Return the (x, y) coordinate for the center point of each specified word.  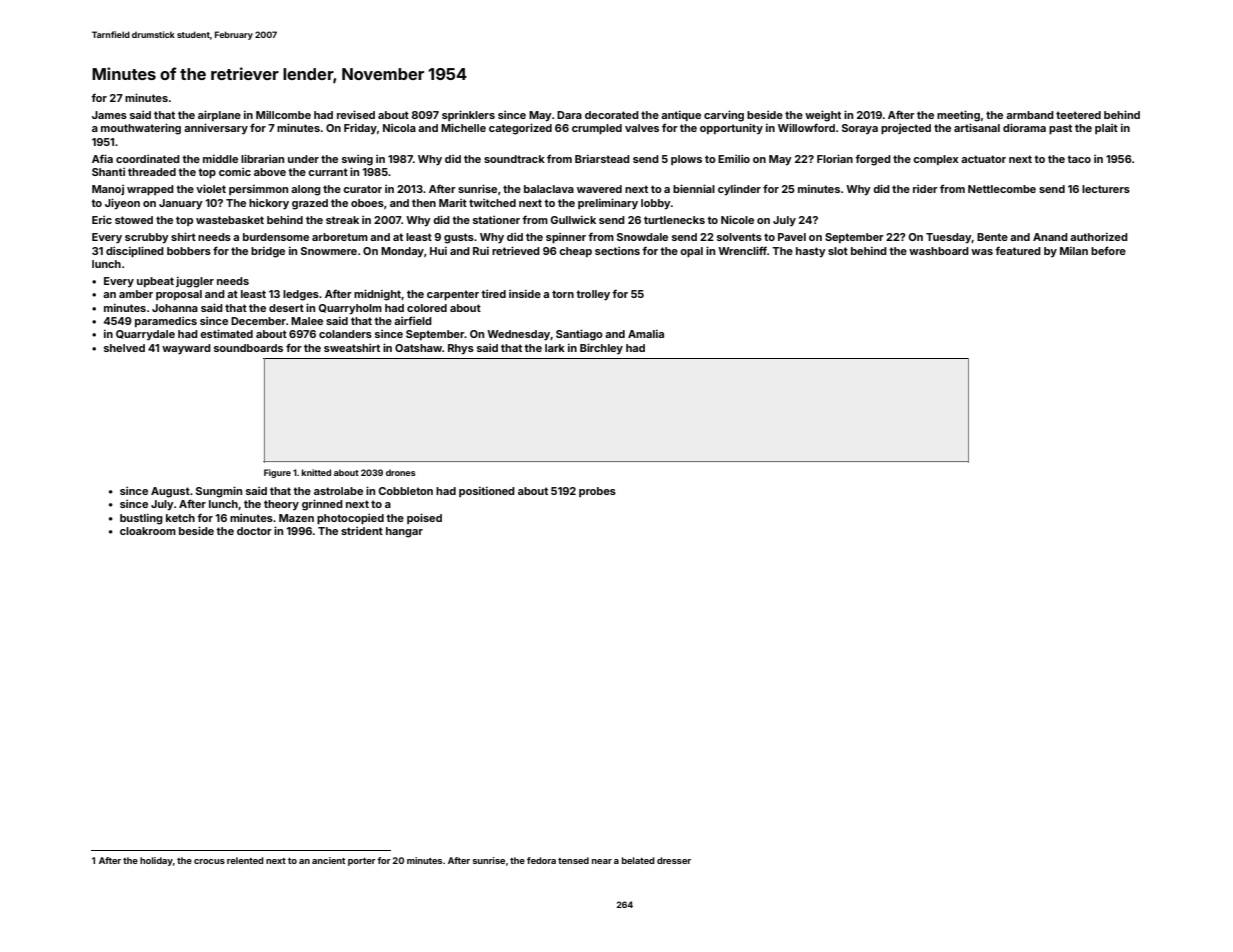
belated (638, 860)
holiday (156, 861)
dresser (674, 860)
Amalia (646, 334)
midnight (377, 295)
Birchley (601, 348)
